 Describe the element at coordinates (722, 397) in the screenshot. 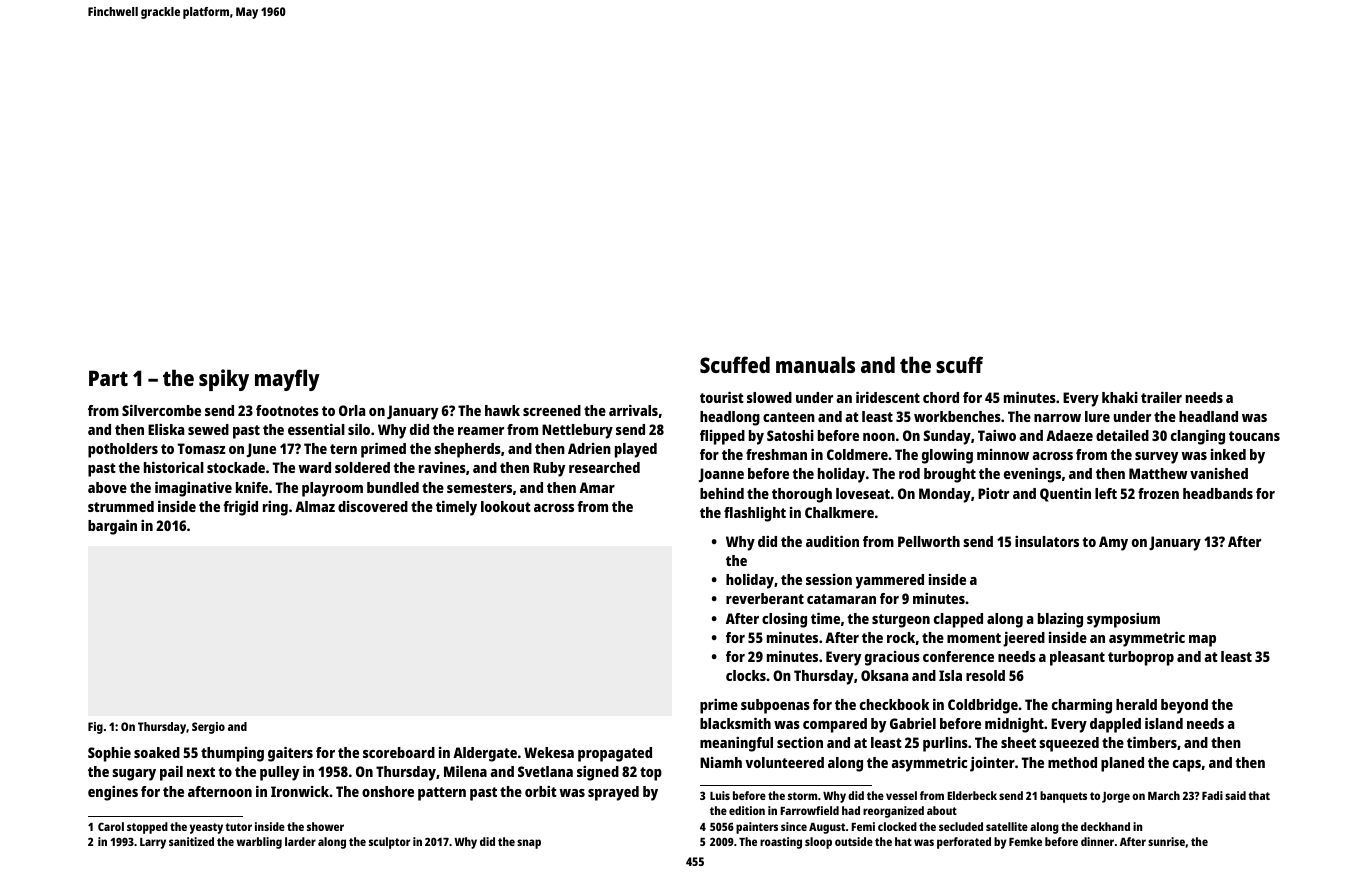

I see `tourist` at that location.
